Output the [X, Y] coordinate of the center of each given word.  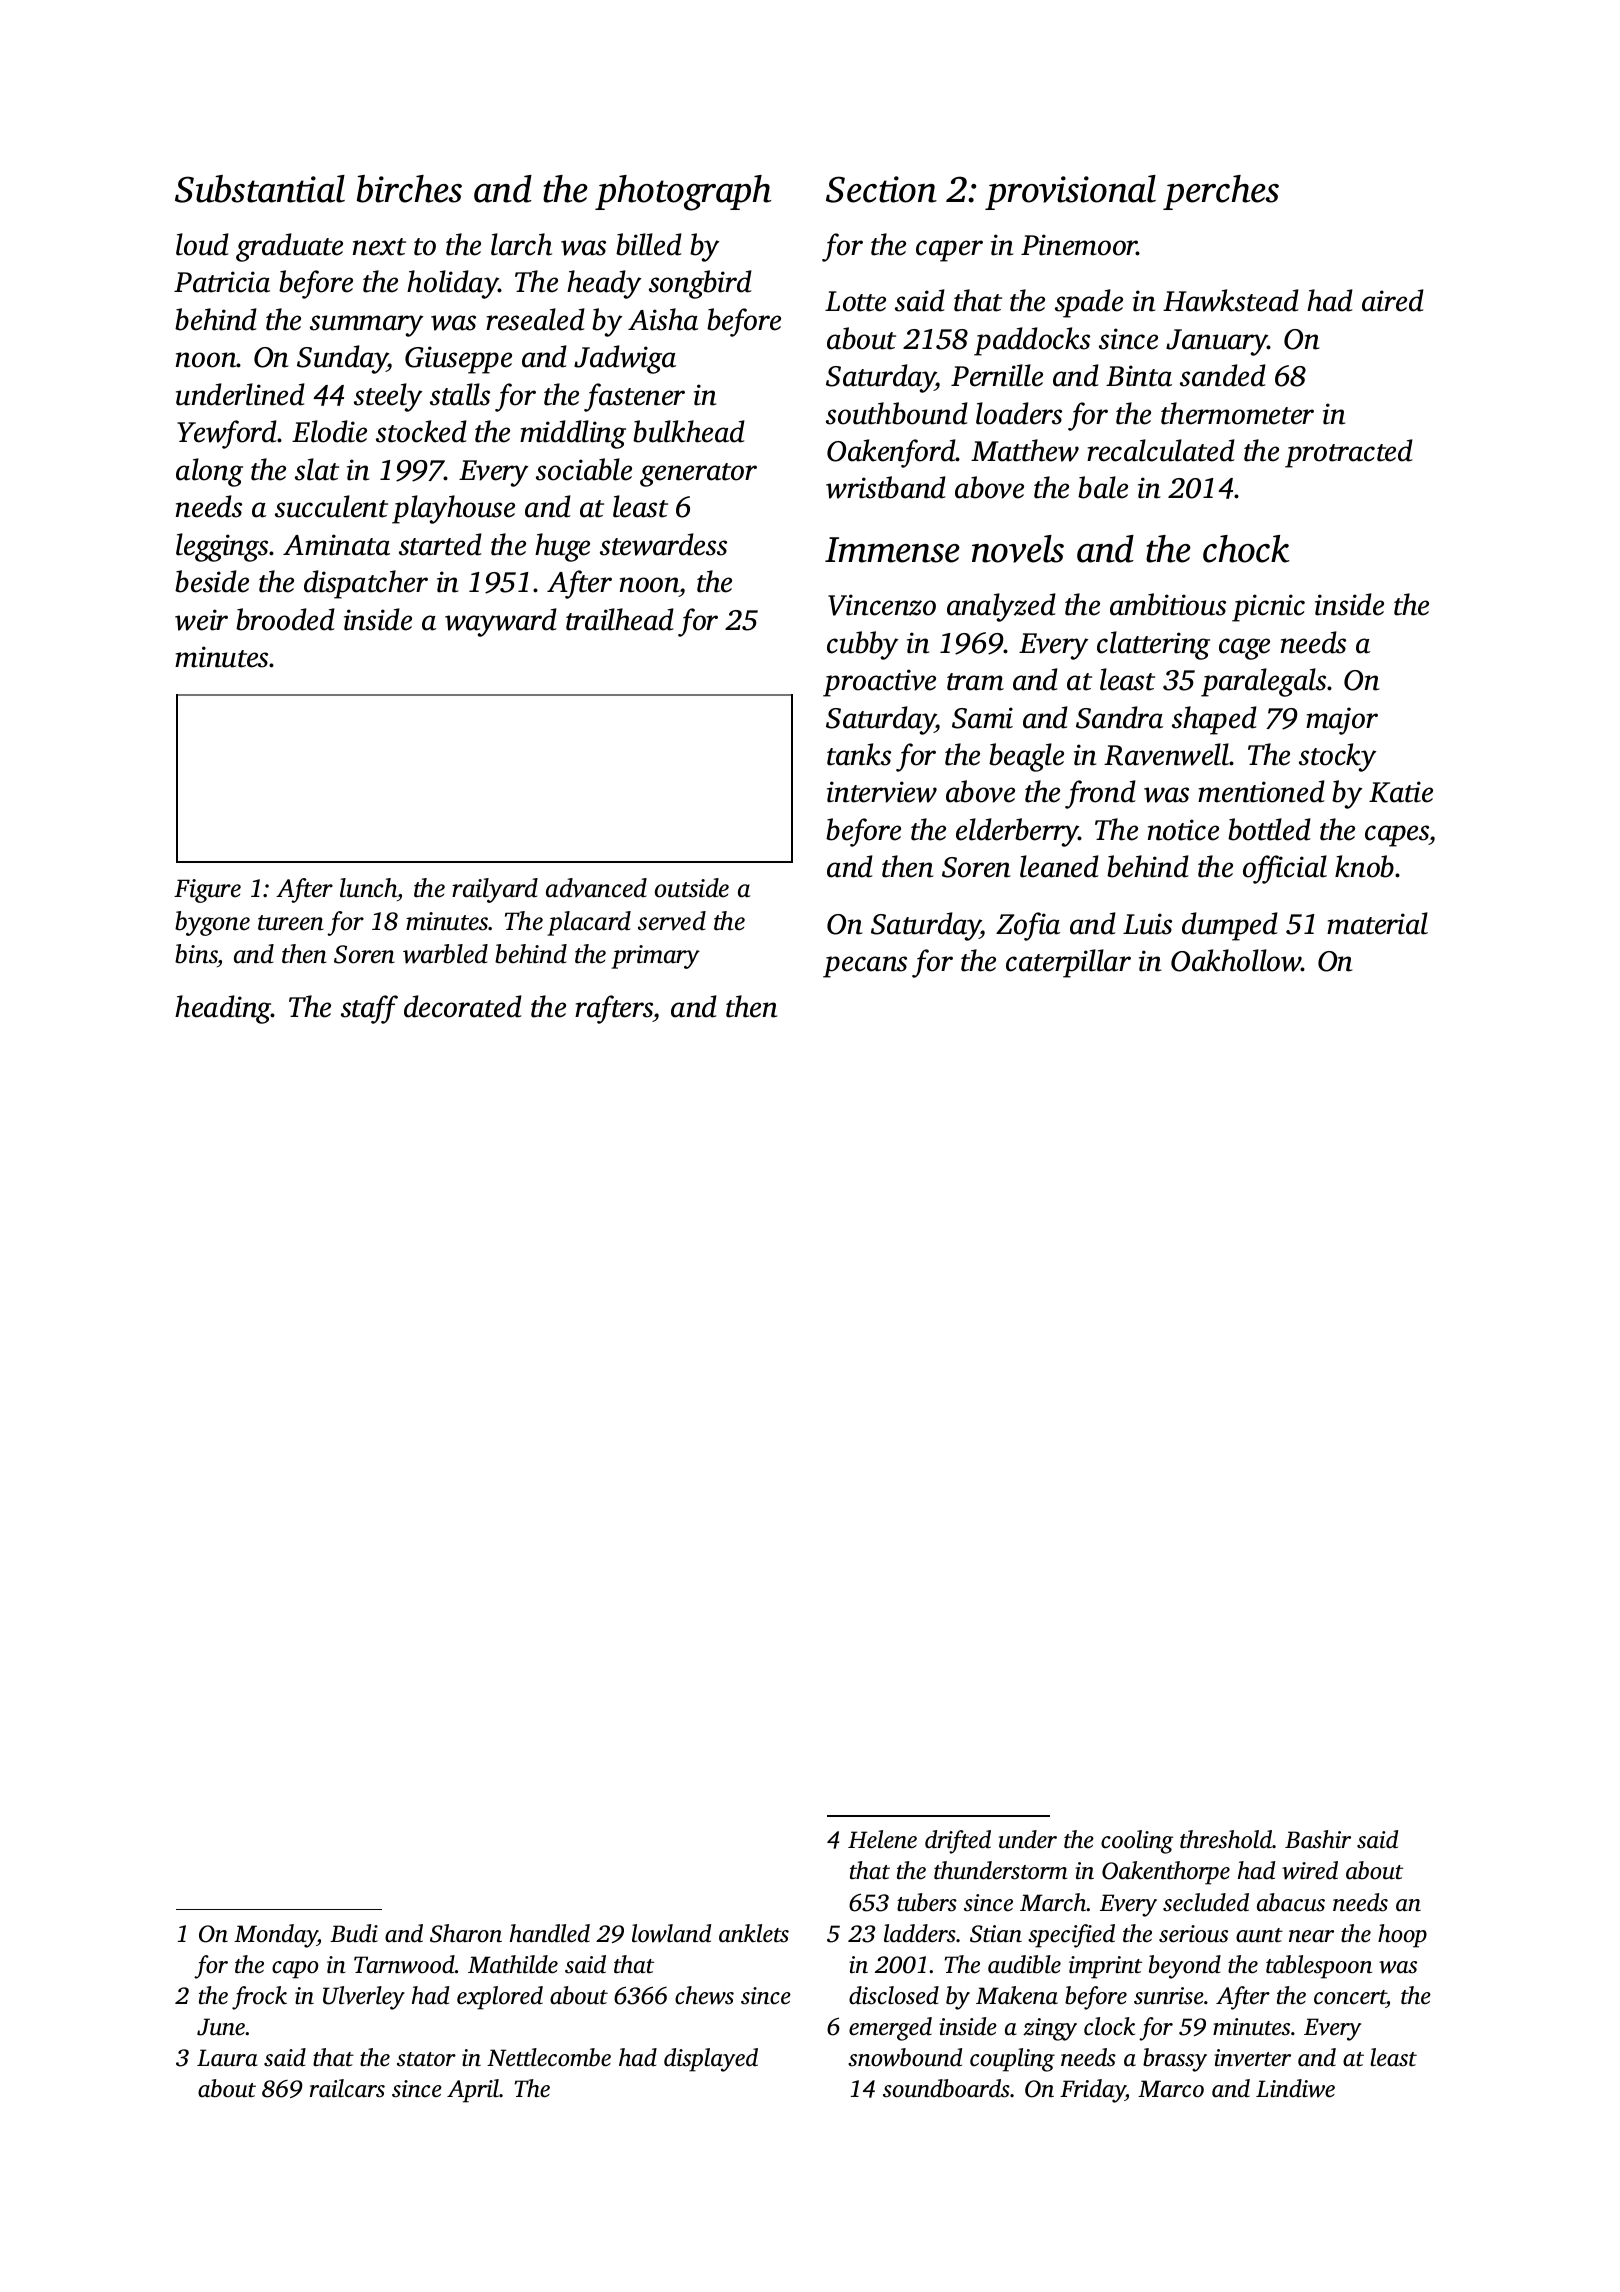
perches [1221, 192]
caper [949, 251]
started [440, 544]
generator [698, 475]
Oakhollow [1236, 960]
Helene [882, 1839]
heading [223, 1009]
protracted [1349, 453]
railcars [347, 2088]
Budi [354, 1933]
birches [409, 189]
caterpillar [1068, 963]
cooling [1137, 1842]
